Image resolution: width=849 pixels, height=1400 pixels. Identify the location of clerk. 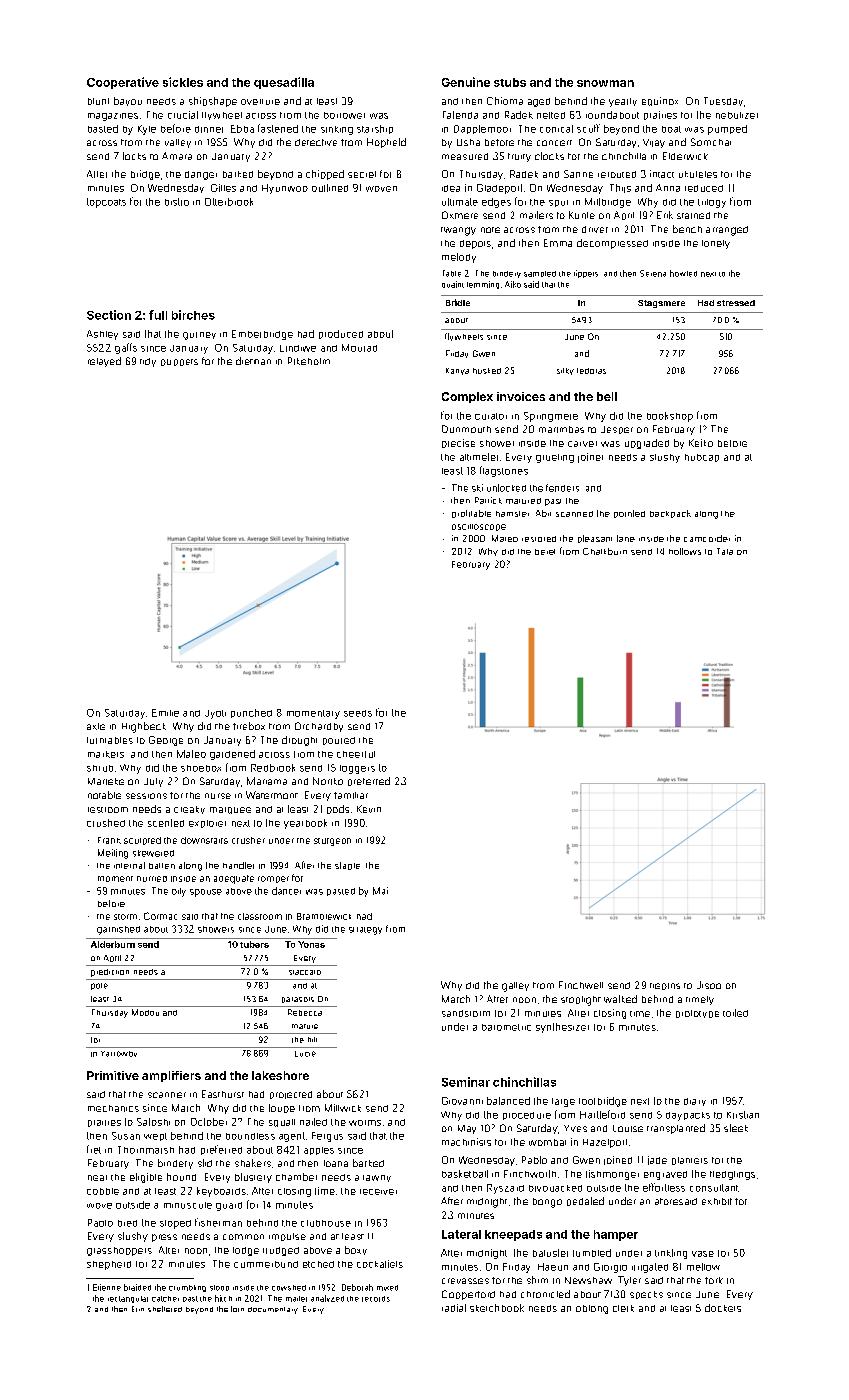
(623, 1308).
